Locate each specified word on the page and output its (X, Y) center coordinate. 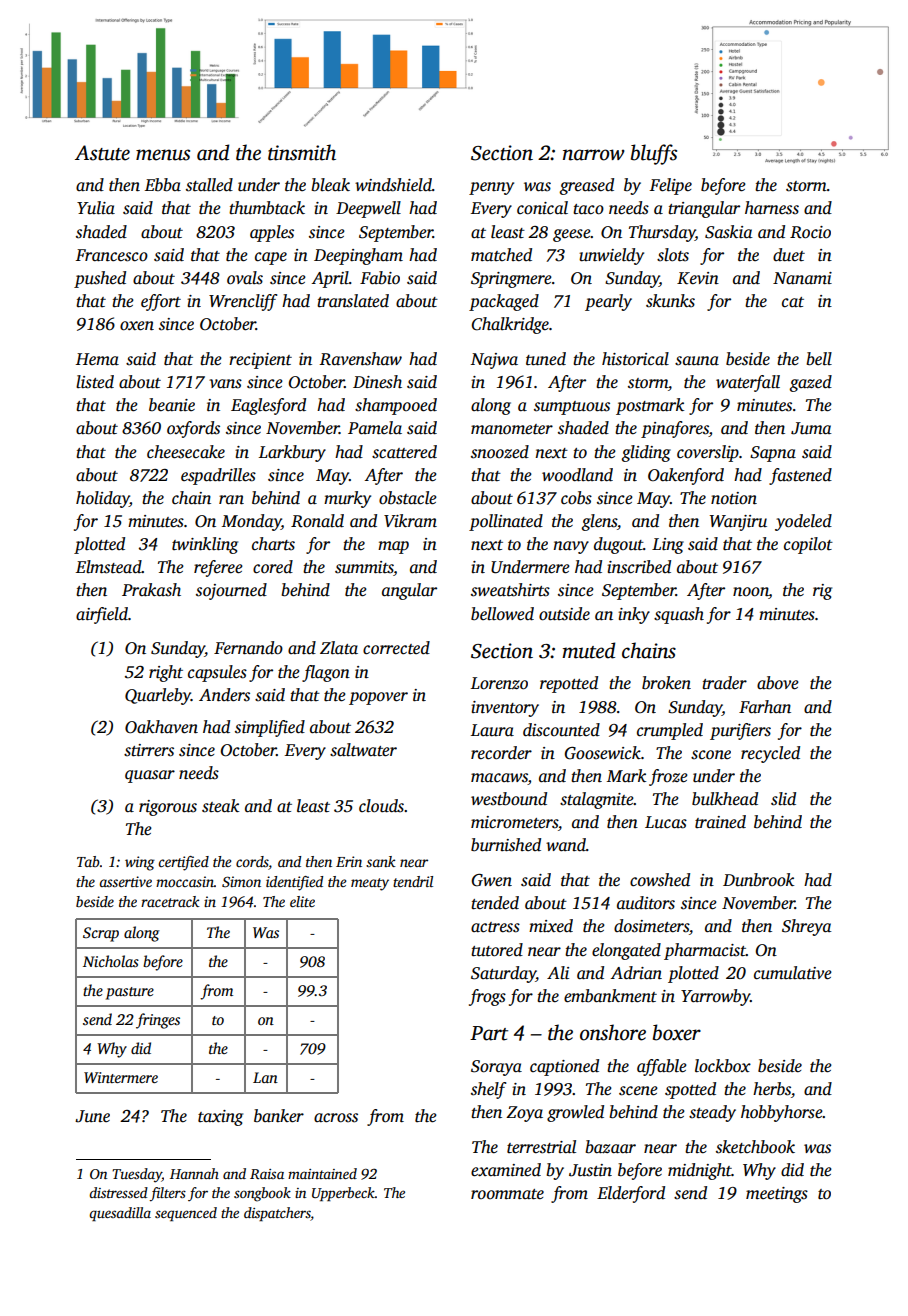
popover (378, 698)
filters (168, 1194)
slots (673, 255)
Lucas (666, 822)
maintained (322, 1173)
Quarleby (158, 696)
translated (353, 301)
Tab (88, 861)
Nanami (802, 278)
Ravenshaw (360, 359)
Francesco (112, 255)
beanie (172, 404)
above (778, 683)
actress (495, 927)
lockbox (723, 1066)
